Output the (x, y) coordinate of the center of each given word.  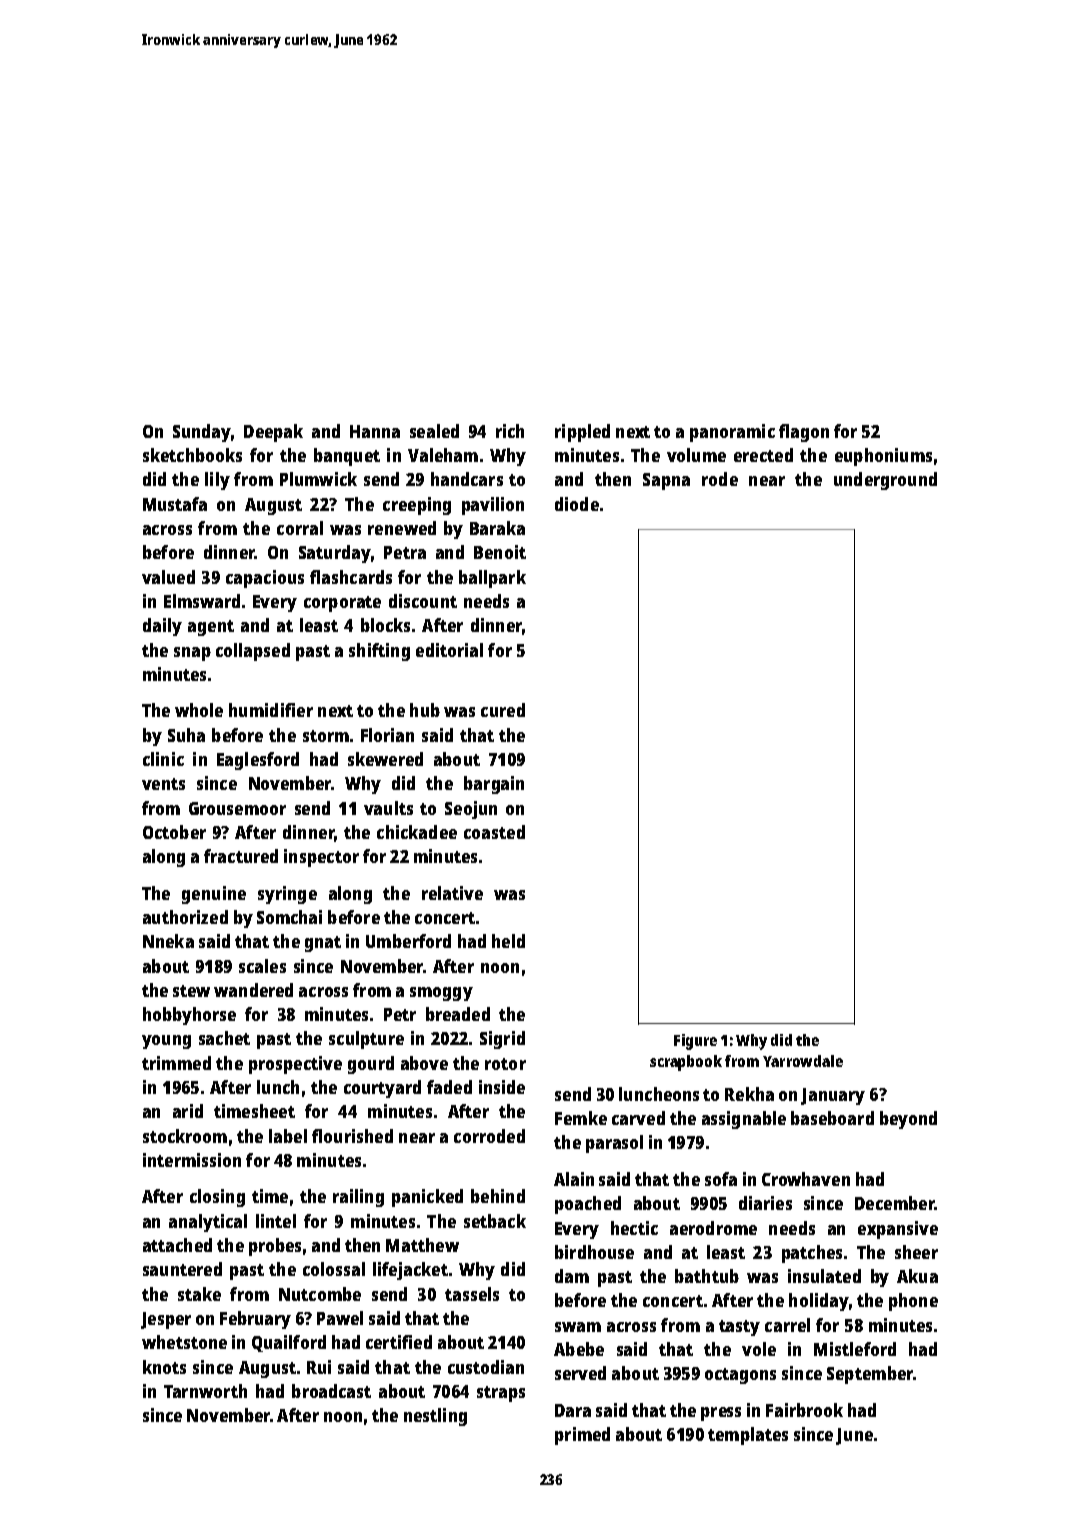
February (255, 1320)
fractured (241, 856)
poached (588, 1205)
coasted (494, 832)
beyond (908, 1120)
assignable (744, 1120)
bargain (494, 785)
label (288, 1136)
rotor (505, 1064)
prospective (295, 1065)
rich (510, 431)
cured (503, 710)
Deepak (273, 433)
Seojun (471, 810)
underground (885, 481)
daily (162, 627)
